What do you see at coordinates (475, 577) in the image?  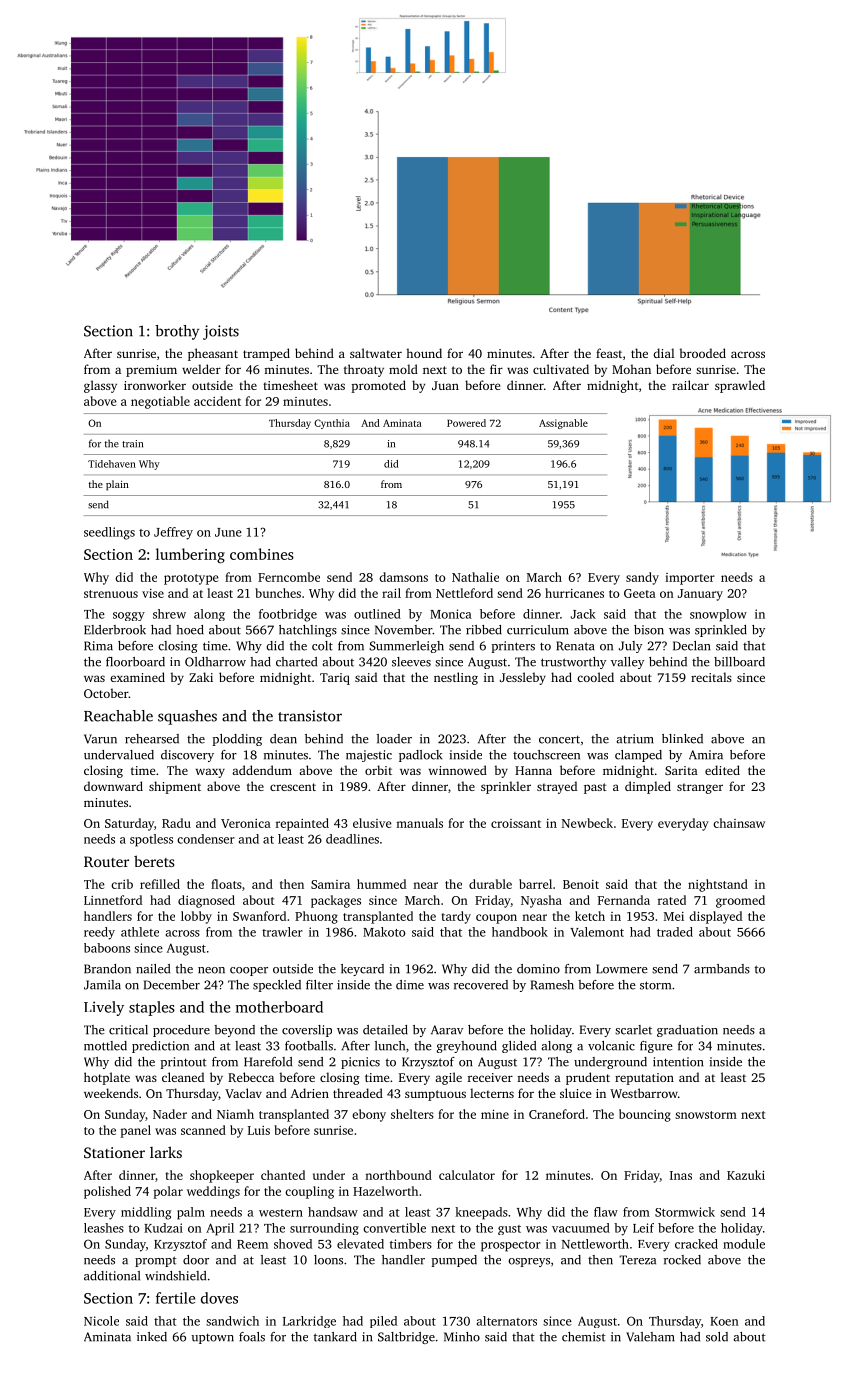 I see `Nathalie` at bounding box center [475, 577].
